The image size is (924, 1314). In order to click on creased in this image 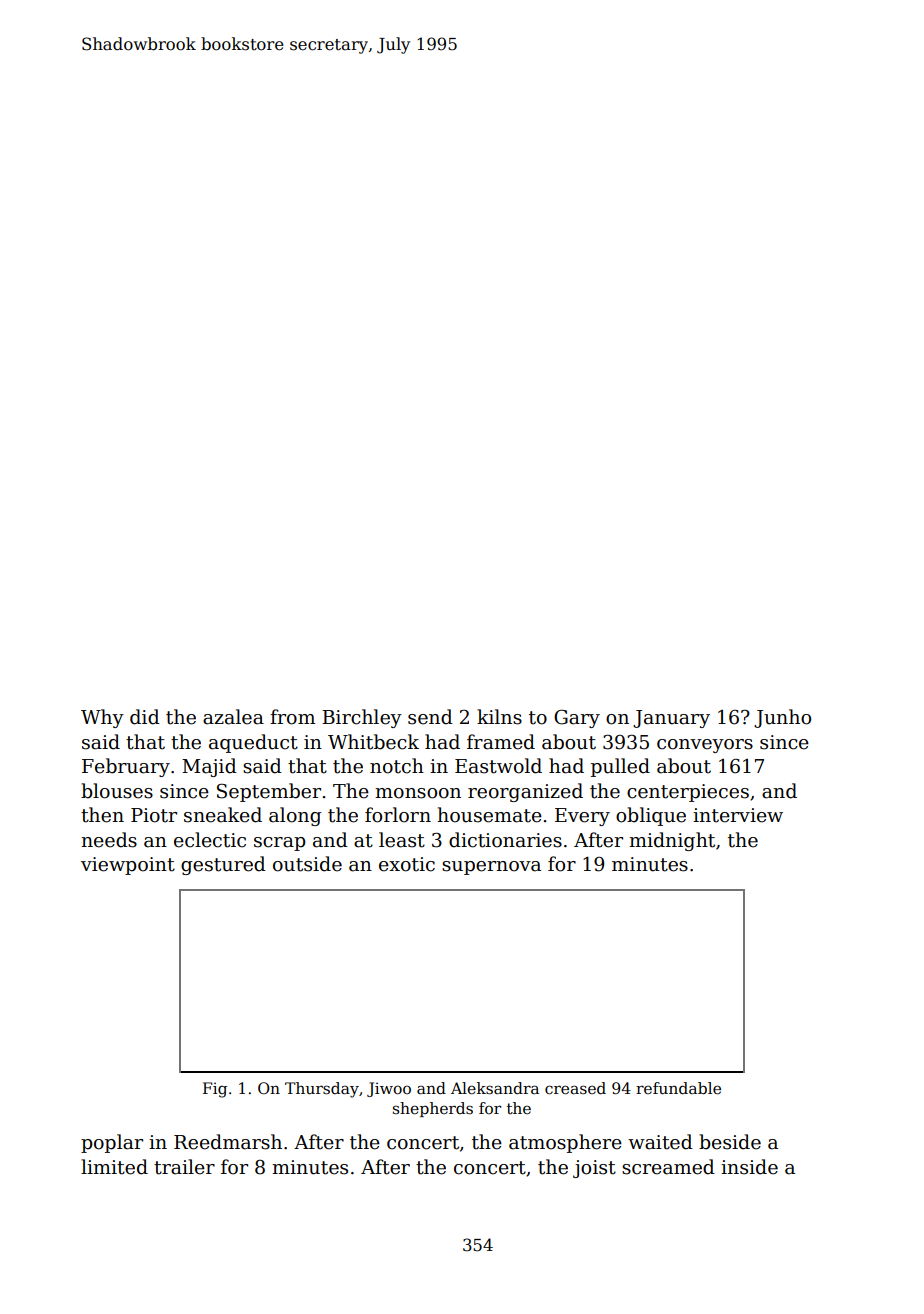, I will do `click(575, 1088)`.
